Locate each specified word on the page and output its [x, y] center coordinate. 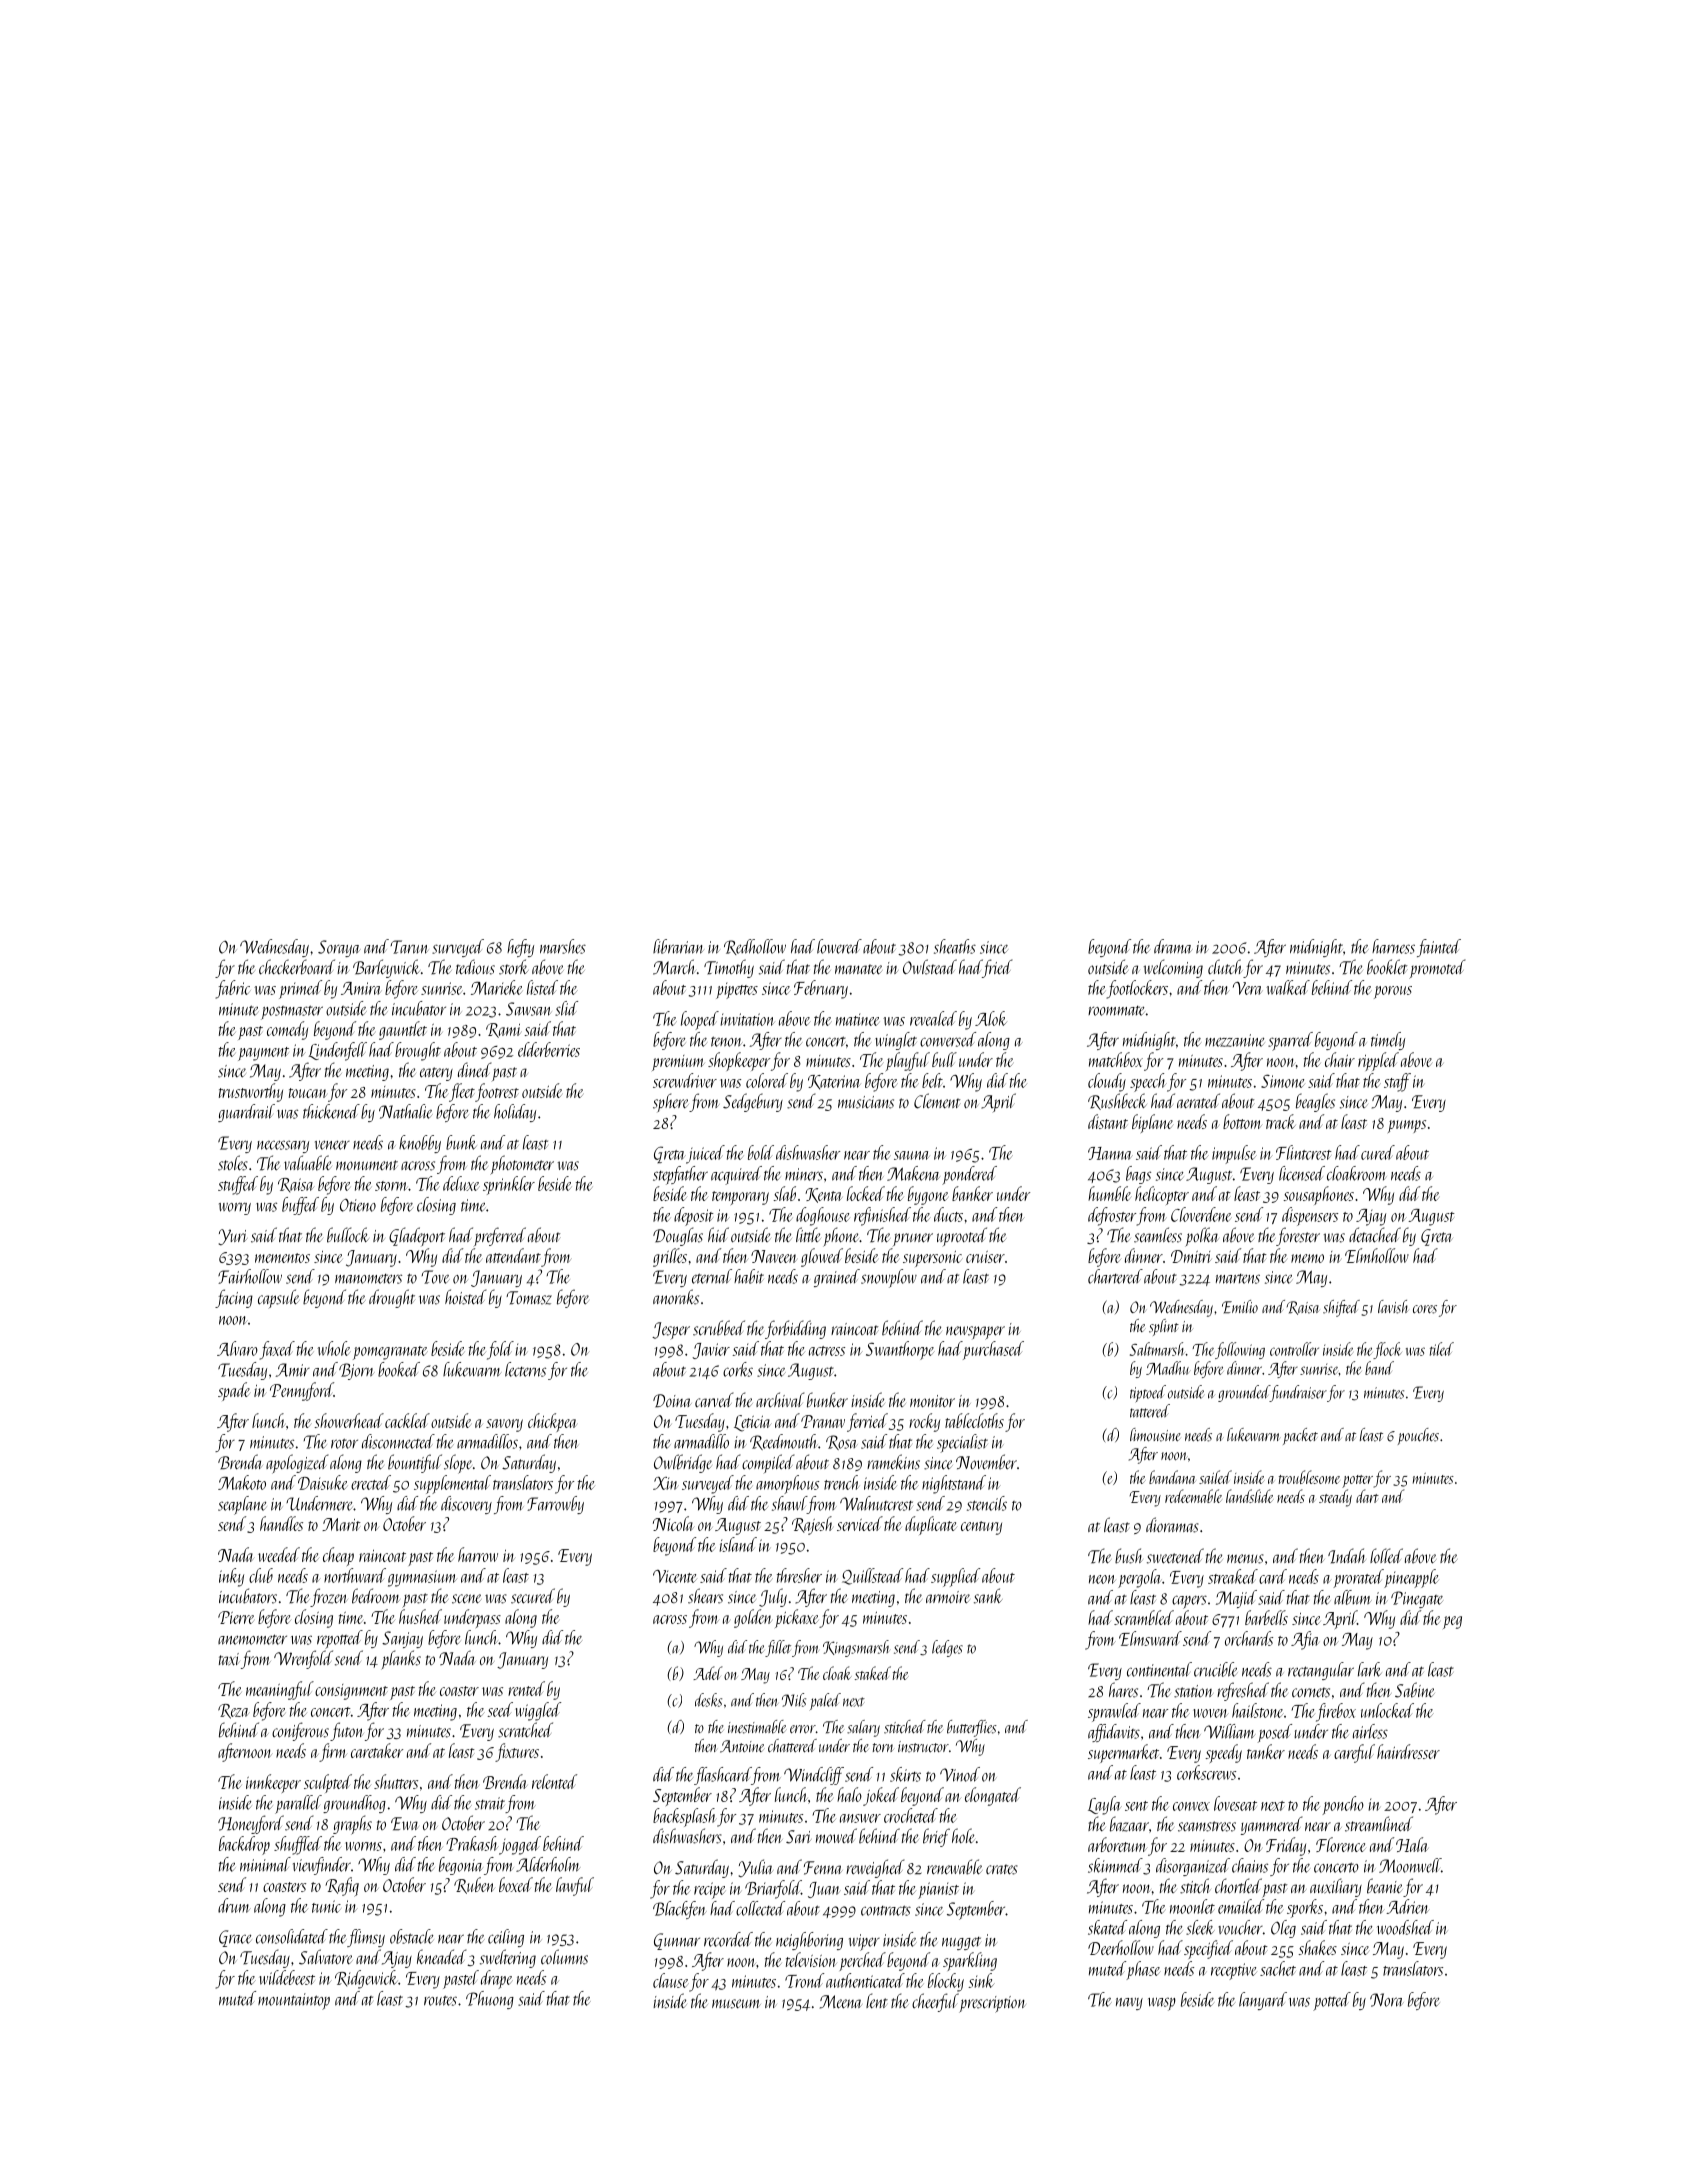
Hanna [1110, 1153]
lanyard [1263, 2001]
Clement [937, 1101]
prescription [992, 2004]
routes [440, 2000]
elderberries [549, 1049]
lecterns [525, 1369]
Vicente [675, 1576]
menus [1245, 1559]
